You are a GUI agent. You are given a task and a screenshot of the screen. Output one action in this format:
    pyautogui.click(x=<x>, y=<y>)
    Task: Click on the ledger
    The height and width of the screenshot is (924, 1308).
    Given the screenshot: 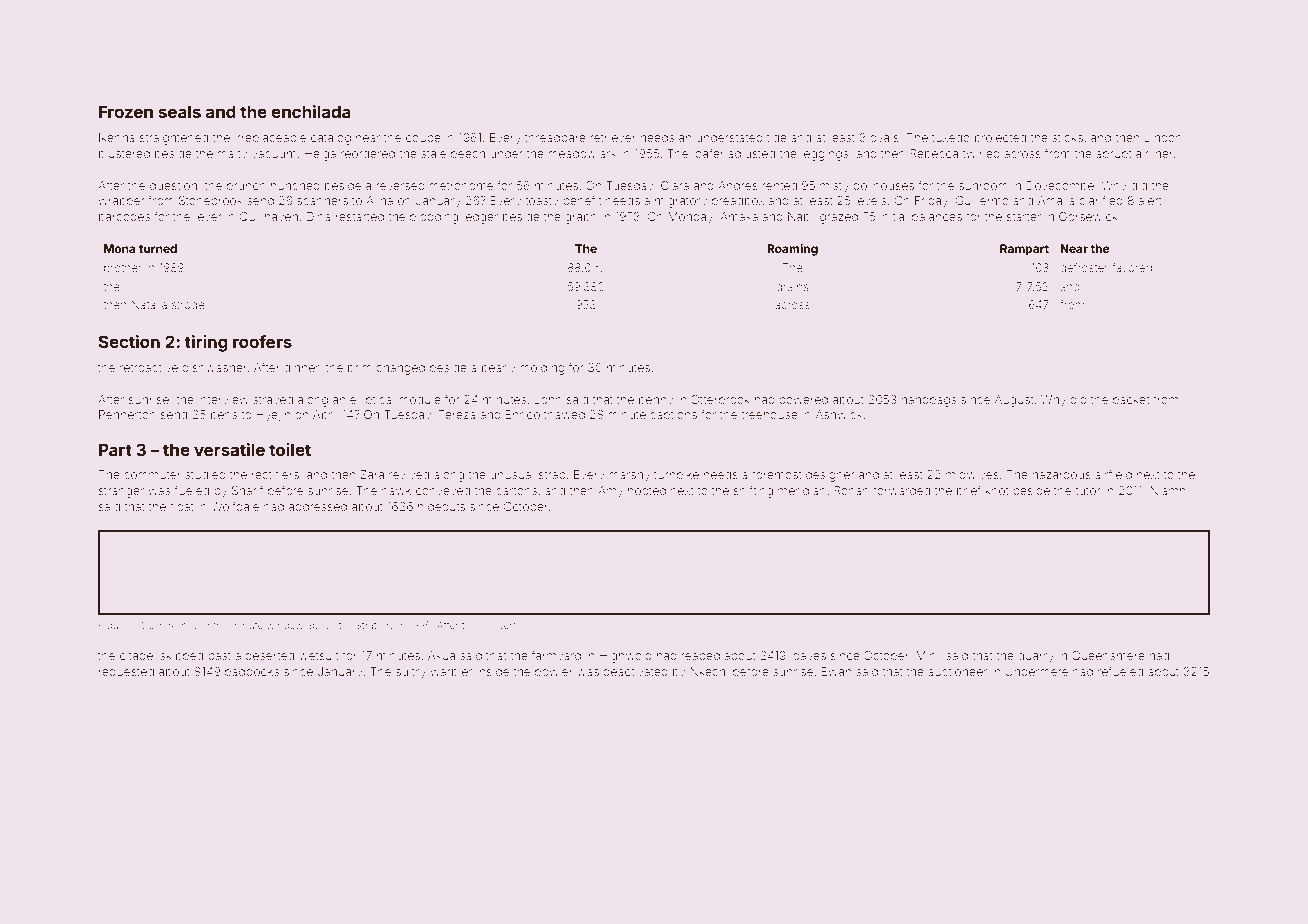 What is the action you would take?
    pyautogui.click(x=480, y=218)
